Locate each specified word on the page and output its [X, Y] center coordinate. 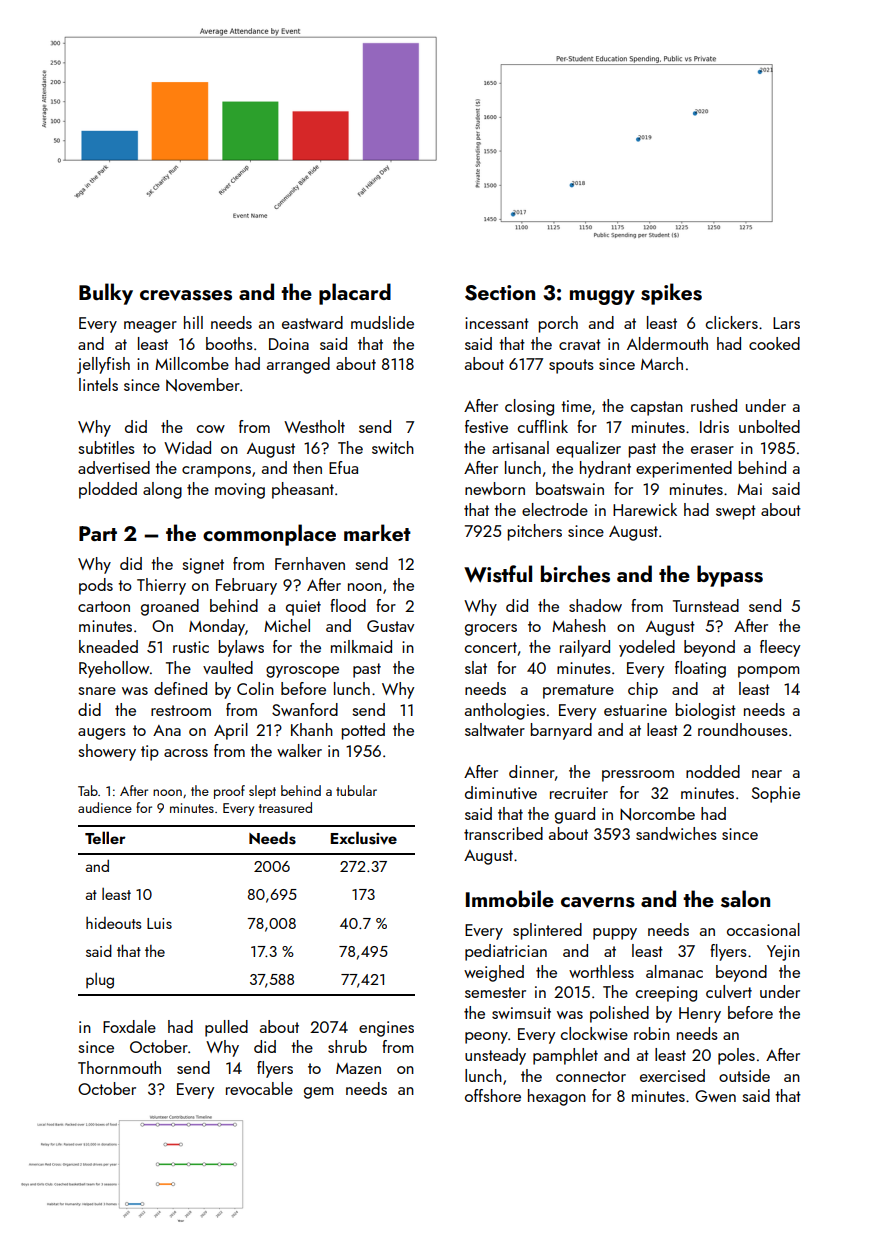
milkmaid [361, 646]
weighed [494, 973]
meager [150, 327]
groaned [170, 607]
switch [393, 447]
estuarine [635, 710]
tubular [356, 790]
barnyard [561, 731]
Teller [105, 837]
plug [100, 981]
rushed [714, 405]
